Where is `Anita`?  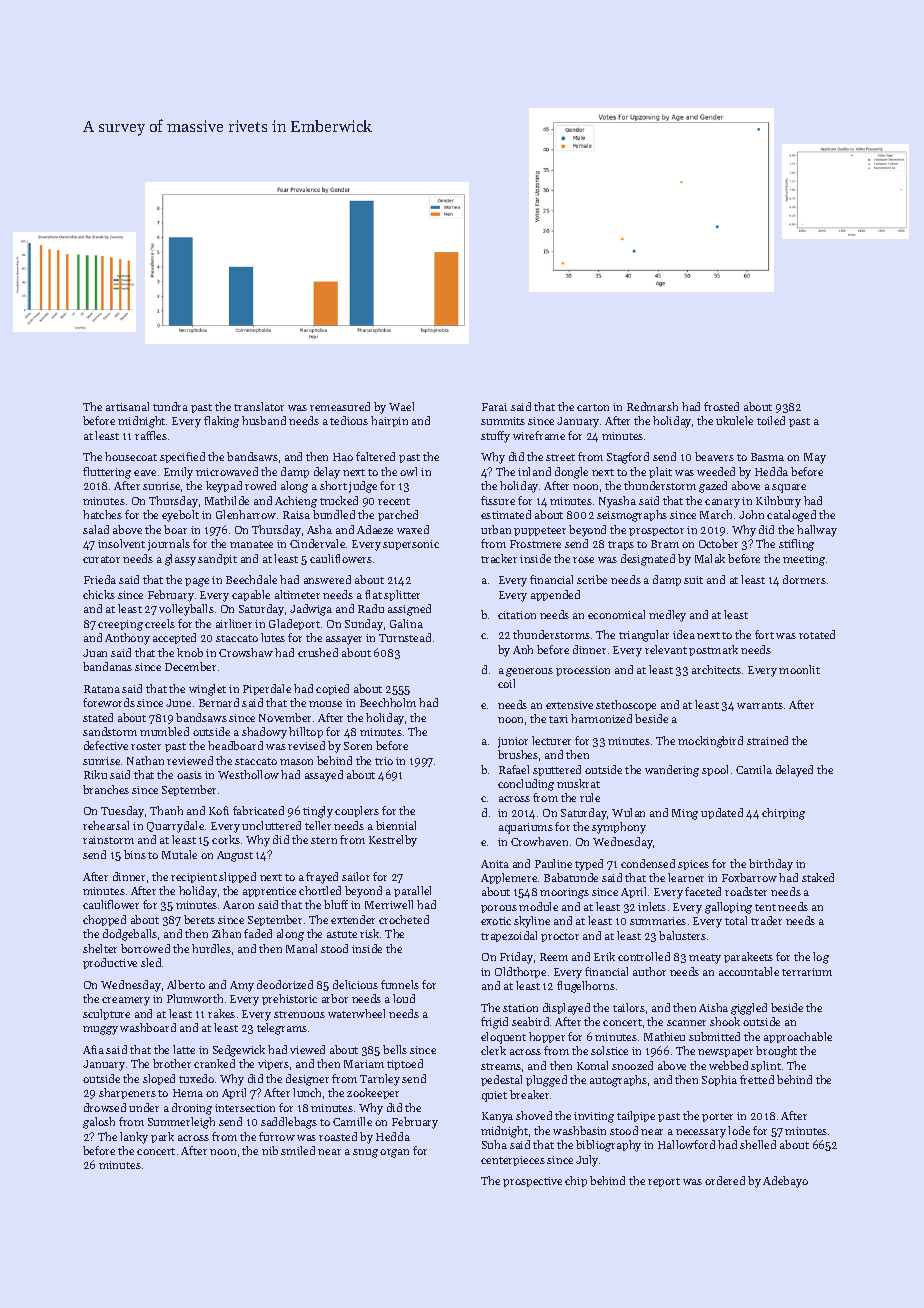
Anita is located at coordinates (495, 864).
